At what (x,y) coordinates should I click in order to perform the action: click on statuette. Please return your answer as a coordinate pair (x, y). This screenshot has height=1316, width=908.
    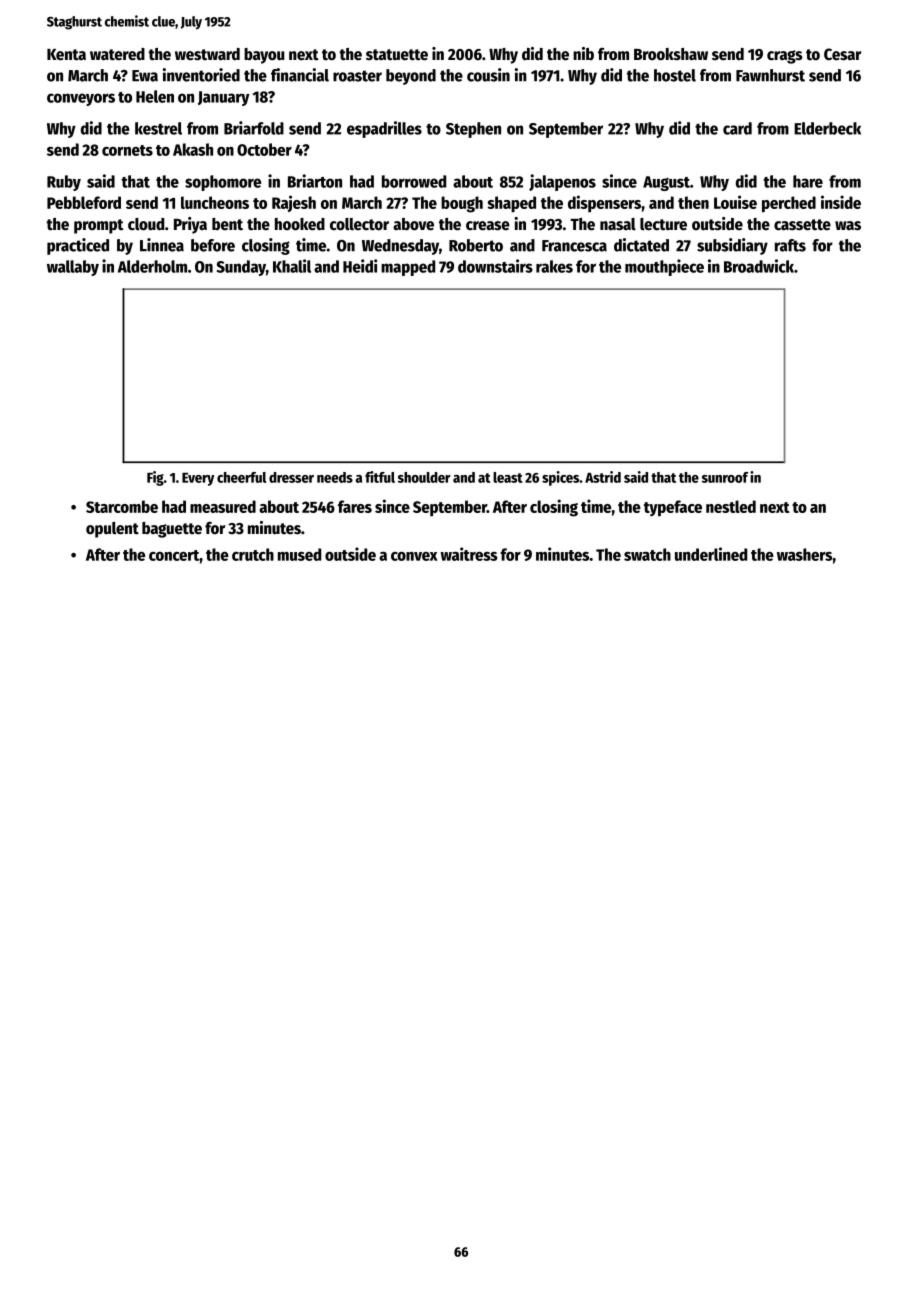
    Looking at the image, I should click on (397, 55).
